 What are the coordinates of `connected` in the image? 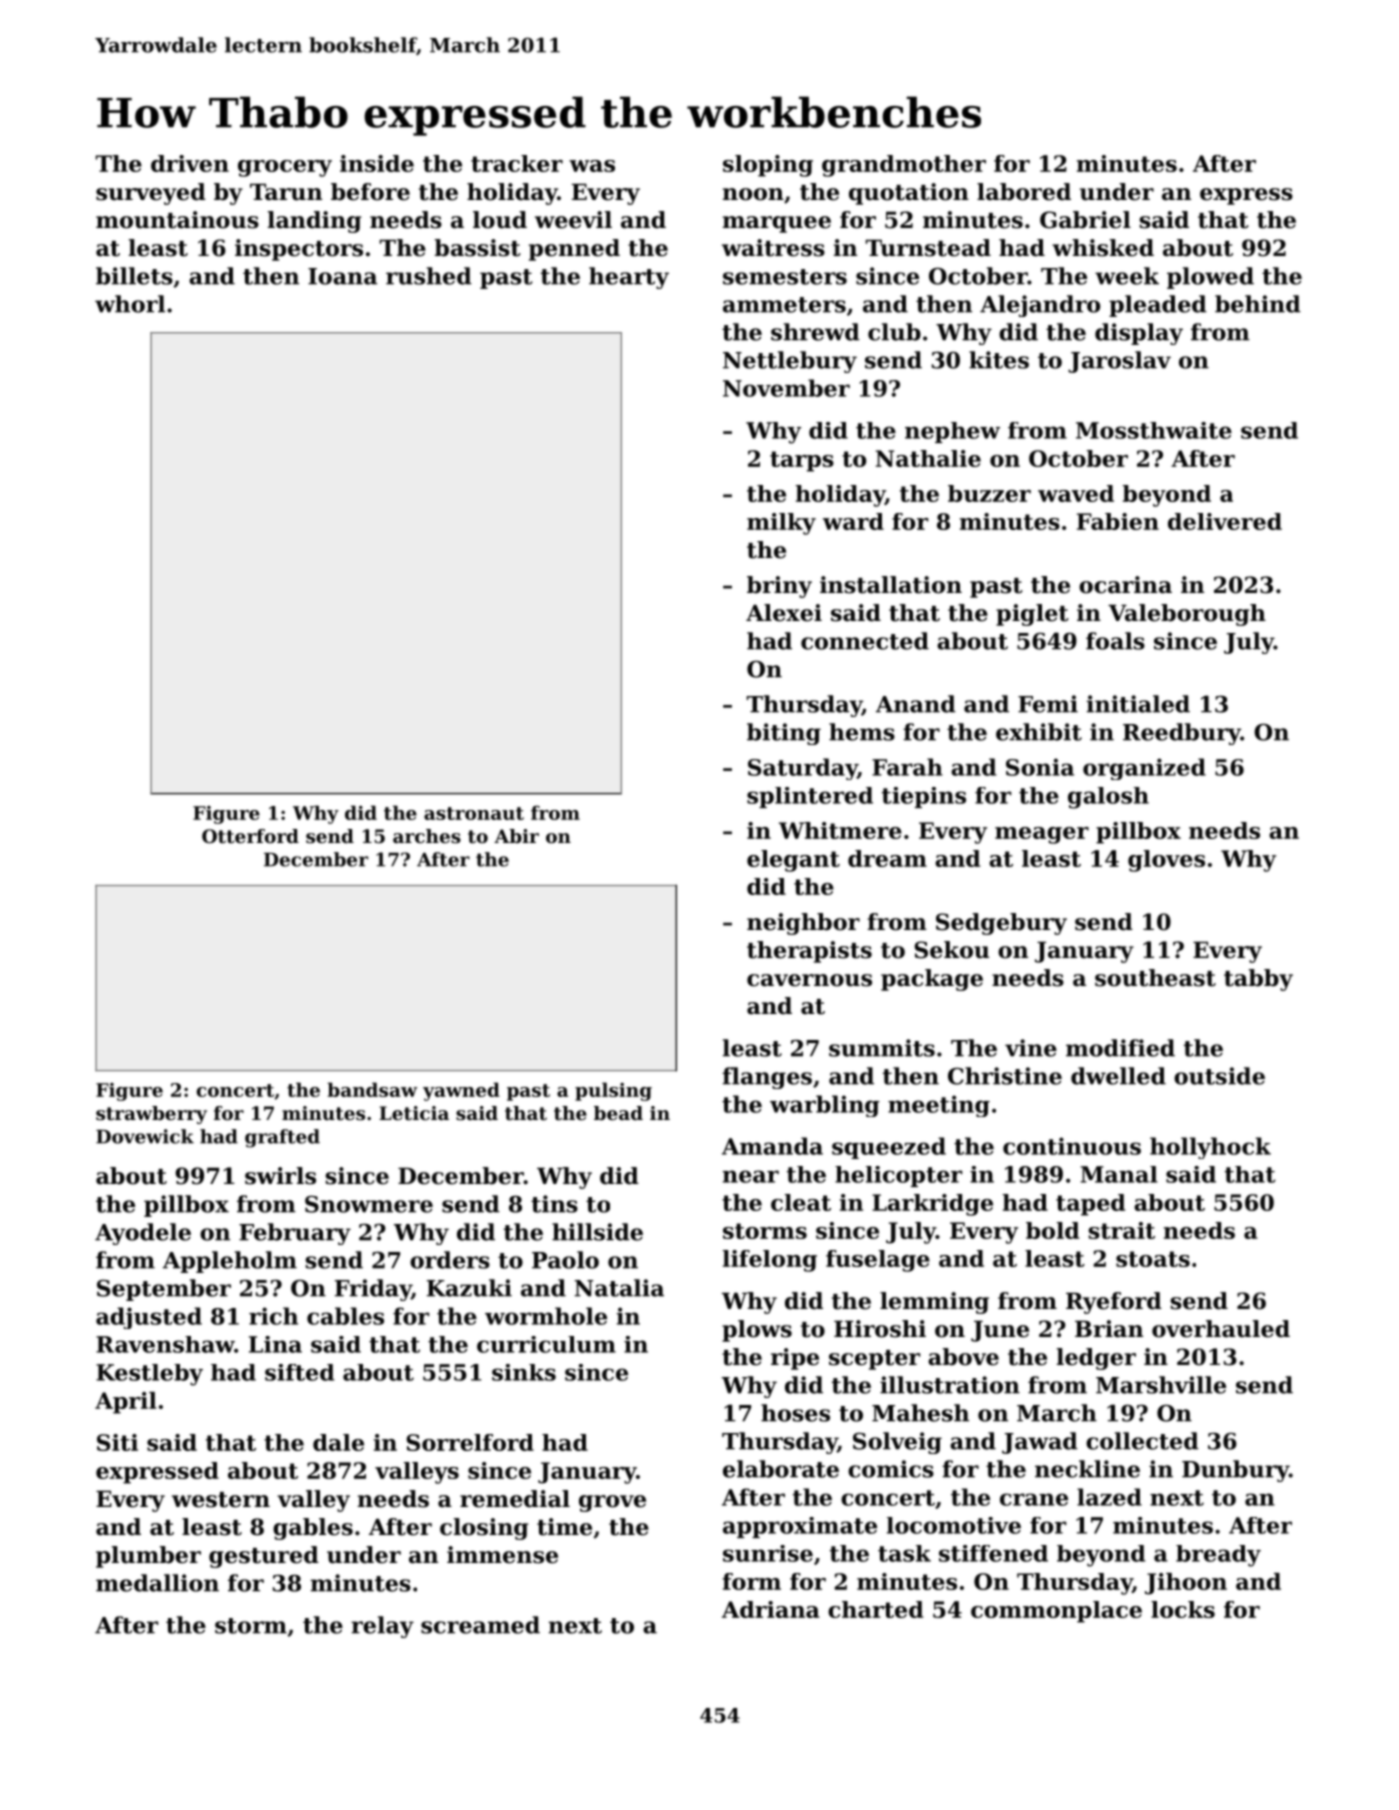 It's located at (865, 641).
